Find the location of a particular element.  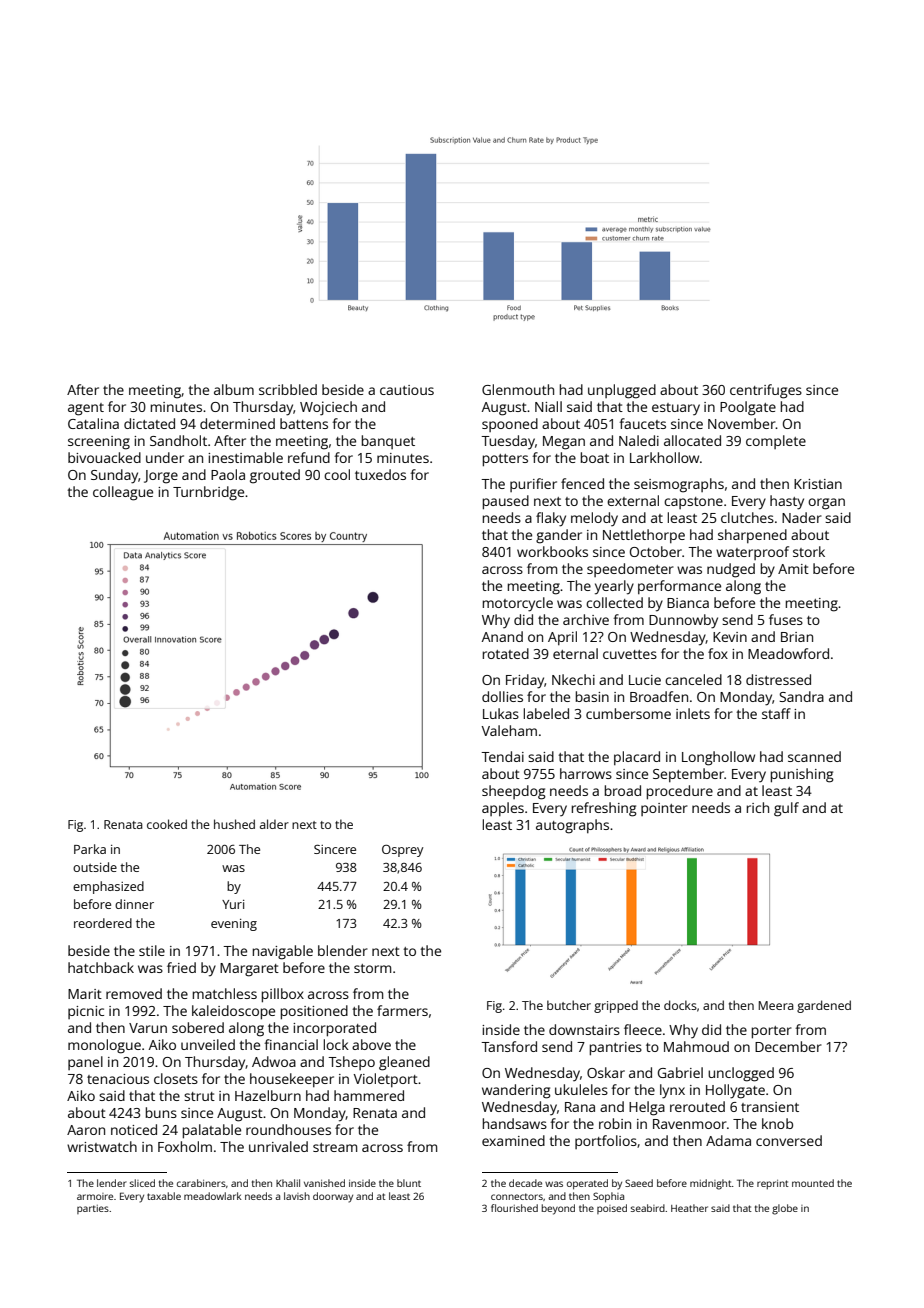

parties is located at coordinates (93, 1209).
